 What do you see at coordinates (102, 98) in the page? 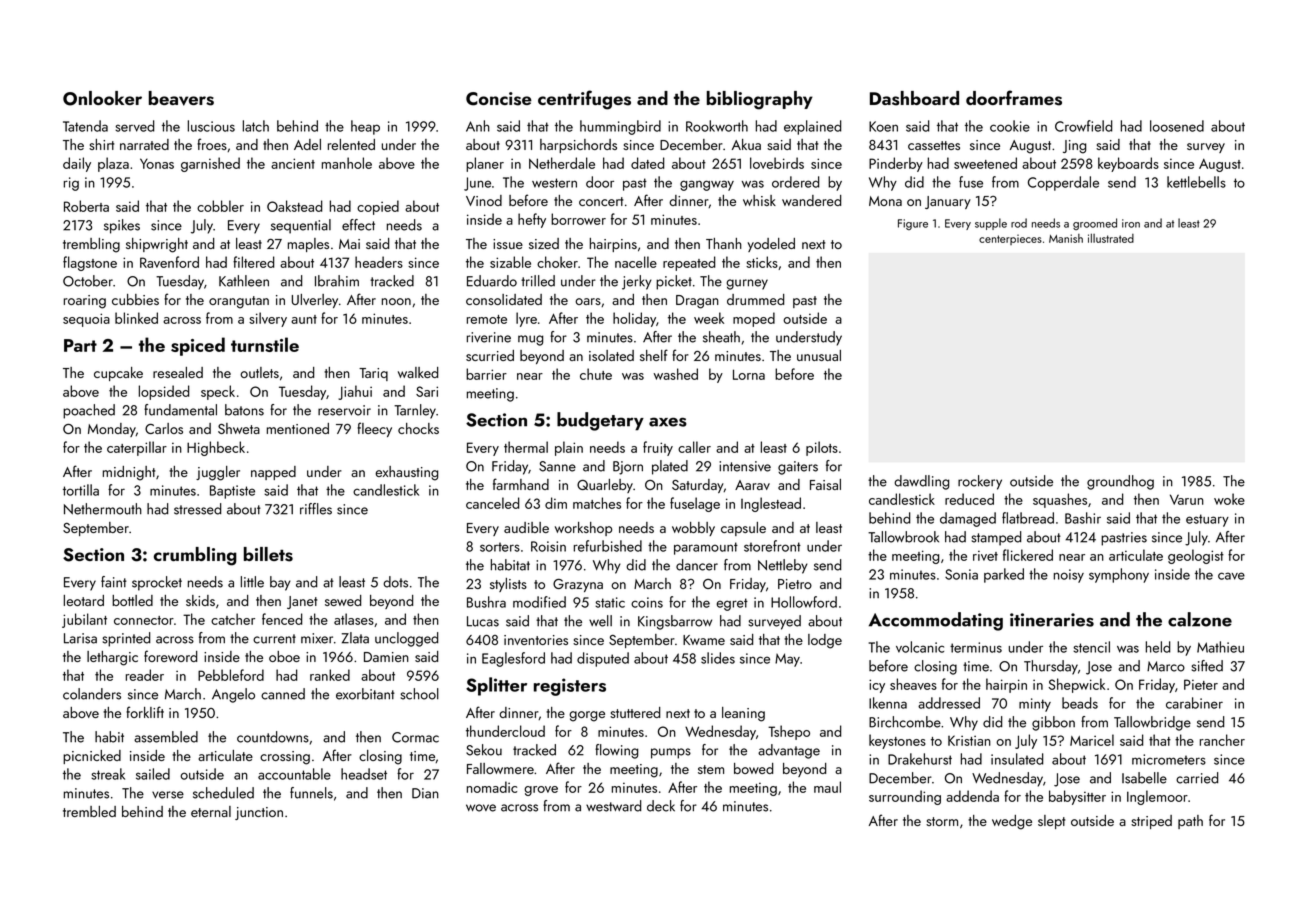
I see `Onlooker` at bounding box center [102, 98].
